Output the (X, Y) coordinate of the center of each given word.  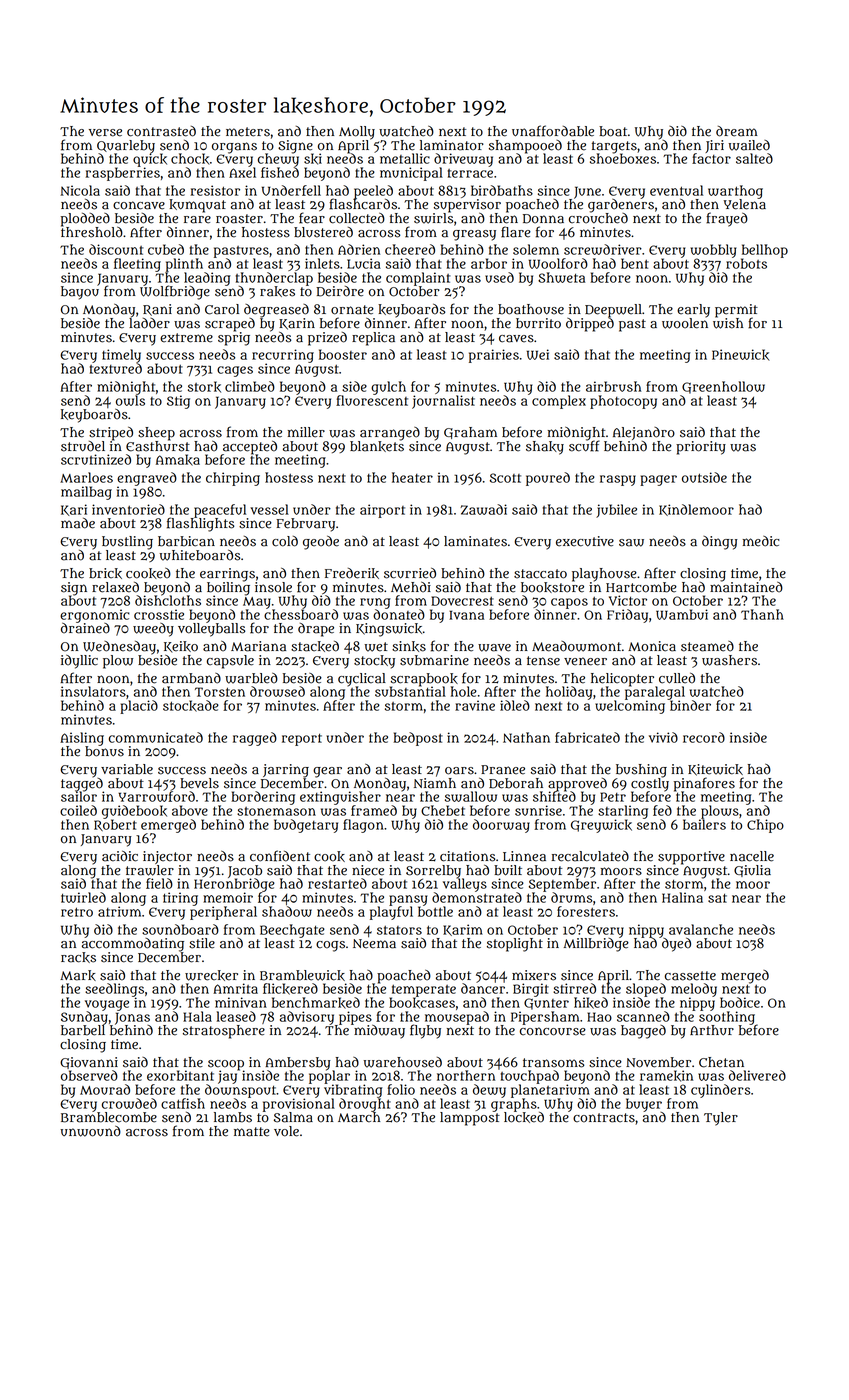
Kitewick (715, 770)
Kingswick (389, 630)
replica (373, 339)
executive (585, 541)
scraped (230, 324)
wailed (749, 145)
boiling (228, 588)
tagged (82, 784)
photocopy (623, 402)
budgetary (306, 826)
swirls (433, 218)
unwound (90, 1131)
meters (248, 132)
